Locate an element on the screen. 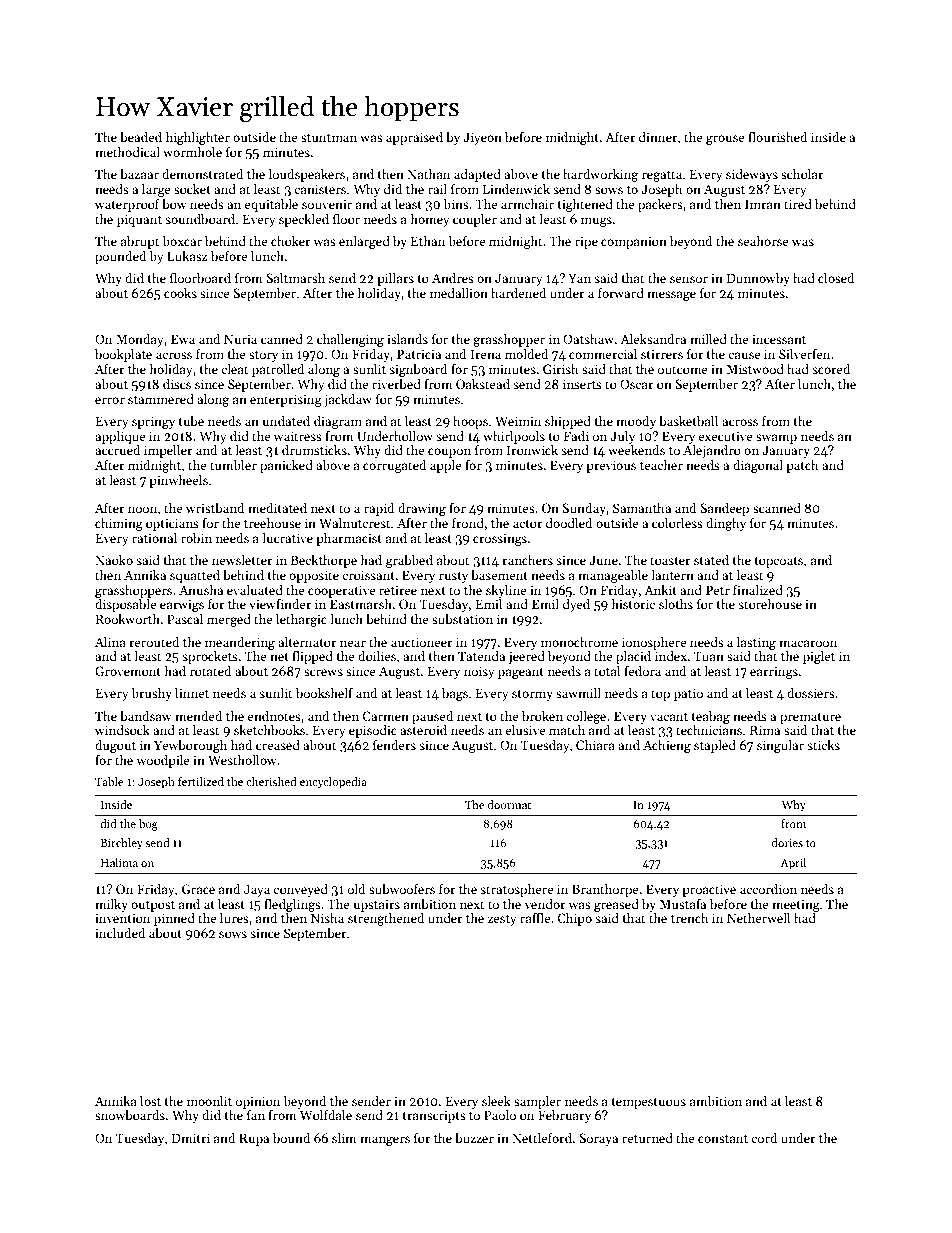 Image resolution: width=952 pixels, height=1233 pixels. placid is located at coordinates (633, 657).
